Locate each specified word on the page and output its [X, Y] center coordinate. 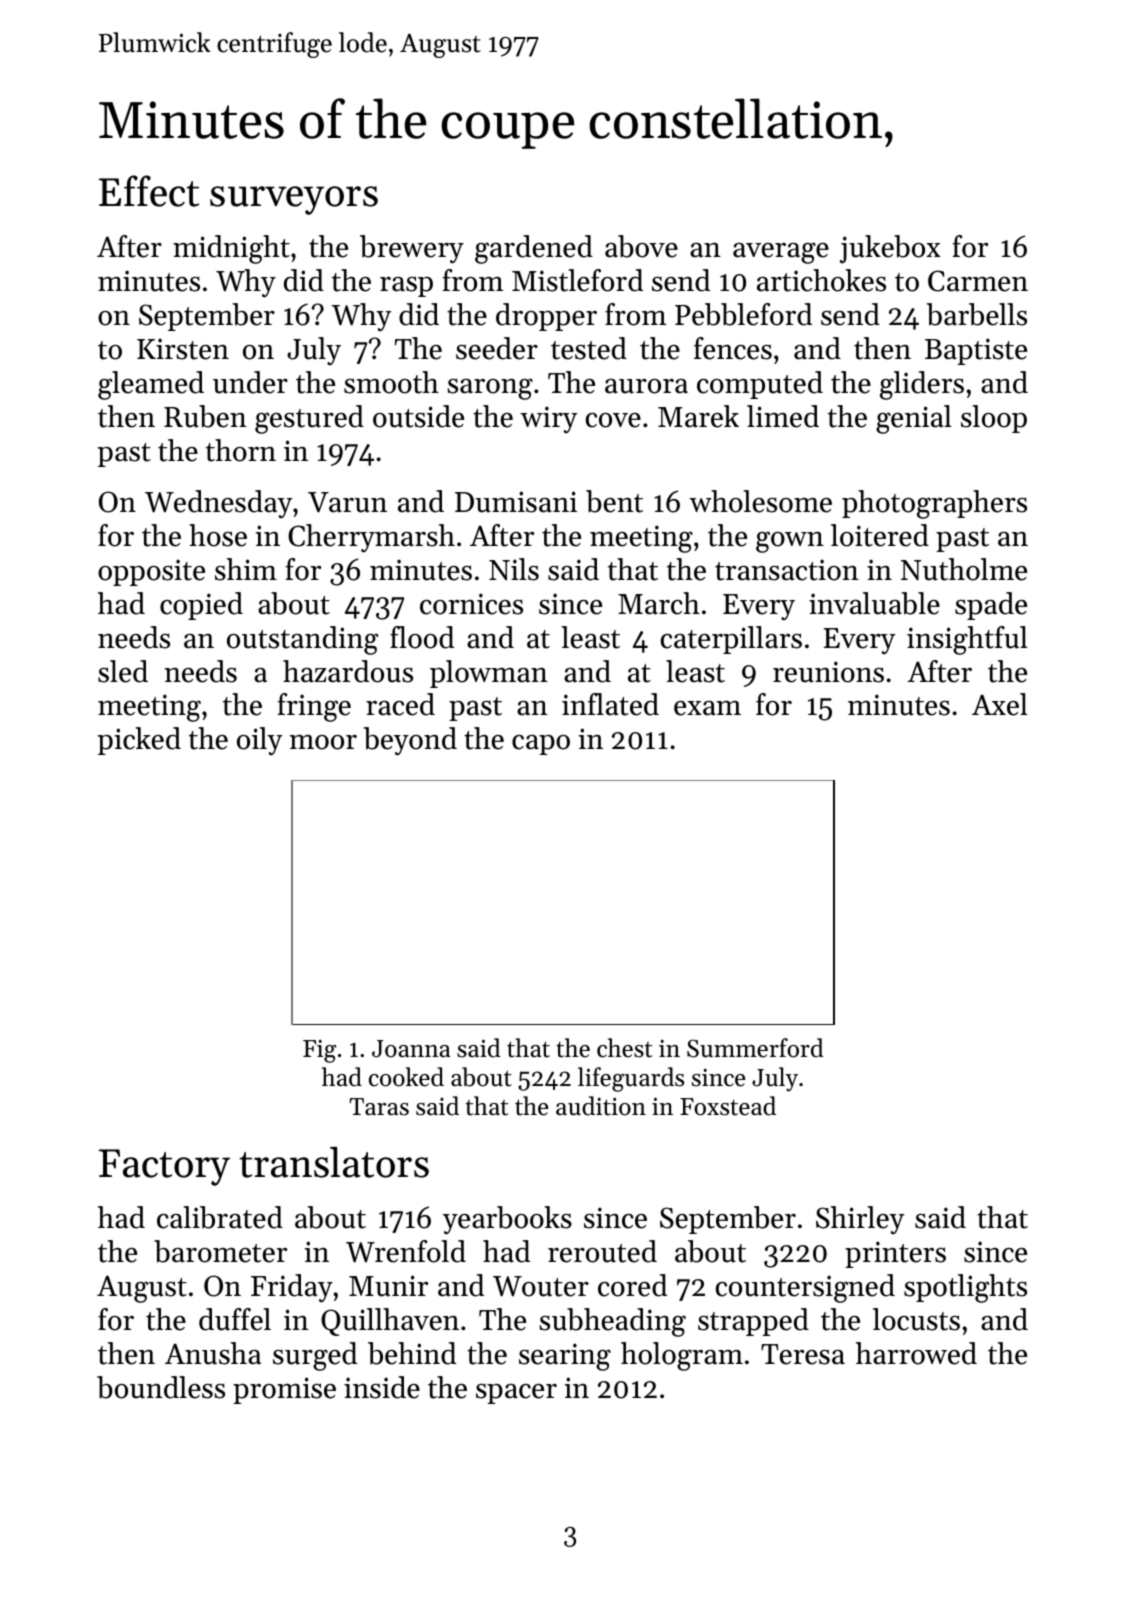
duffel [235, 1319]
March [659, 603]
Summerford [755, 1048]
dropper [546, 317]
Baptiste [976, 351]
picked [139, 741]
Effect [149, 191]
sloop [994, 419]
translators [334, 1162]
